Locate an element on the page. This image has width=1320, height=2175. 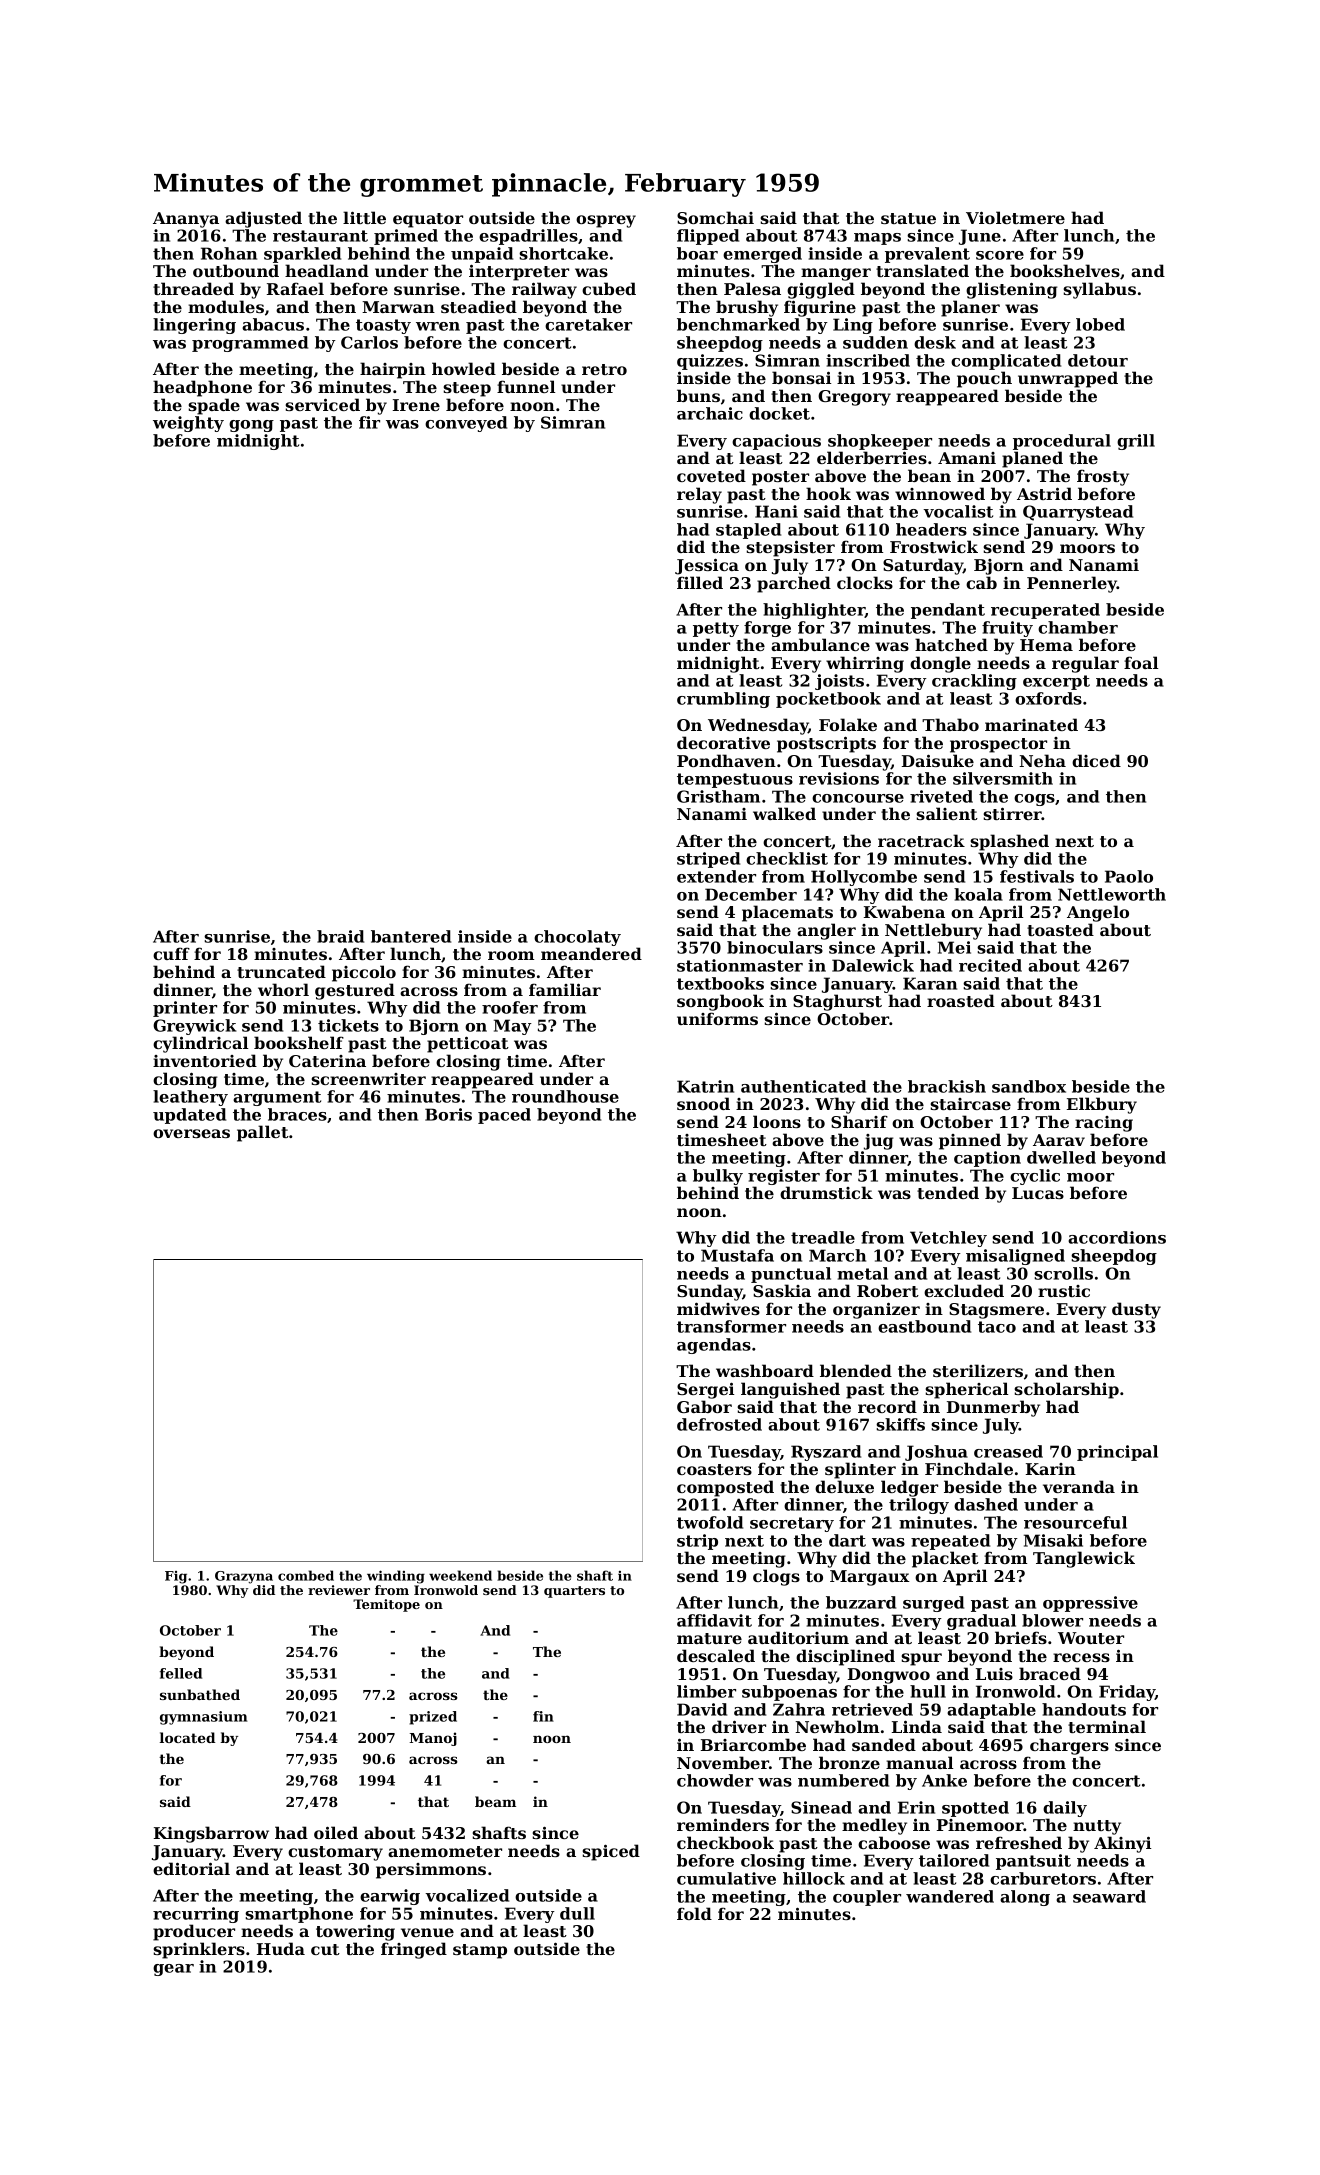
score is located at coordinates (1000, 255).
